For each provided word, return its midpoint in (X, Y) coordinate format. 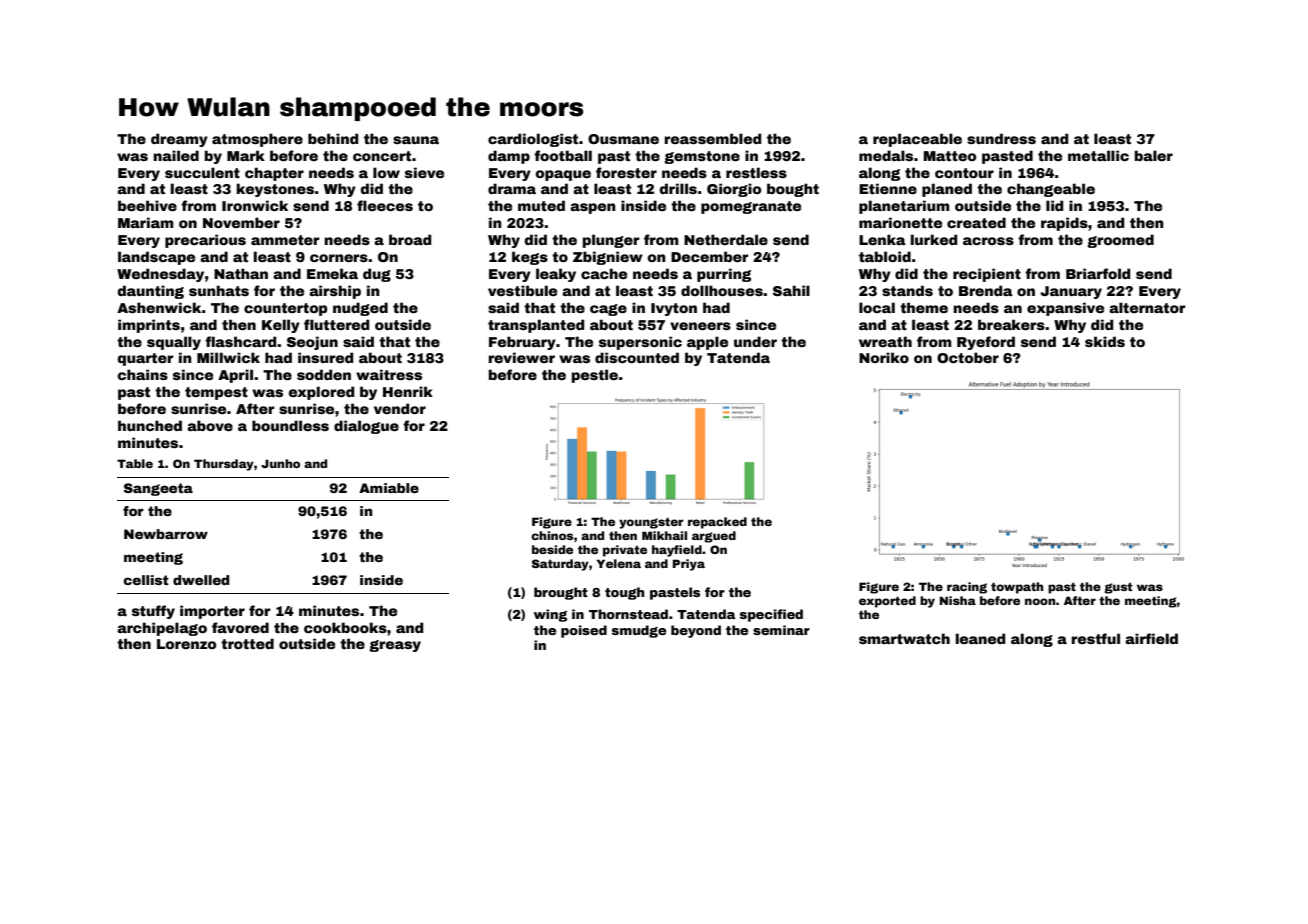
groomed (1120, 241)
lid (1054, 205)
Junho (280, 463)
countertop (285, 309)
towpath (1017, 588)
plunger (611, 241)
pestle (595, 376)
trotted (247, 643)
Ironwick (255, 205)
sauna (416, 140)
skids (1105, 341)
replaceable (917, 140)
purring (724, 275)
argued (714, 537)
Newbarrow (166, 534)
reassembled (712, 138)
